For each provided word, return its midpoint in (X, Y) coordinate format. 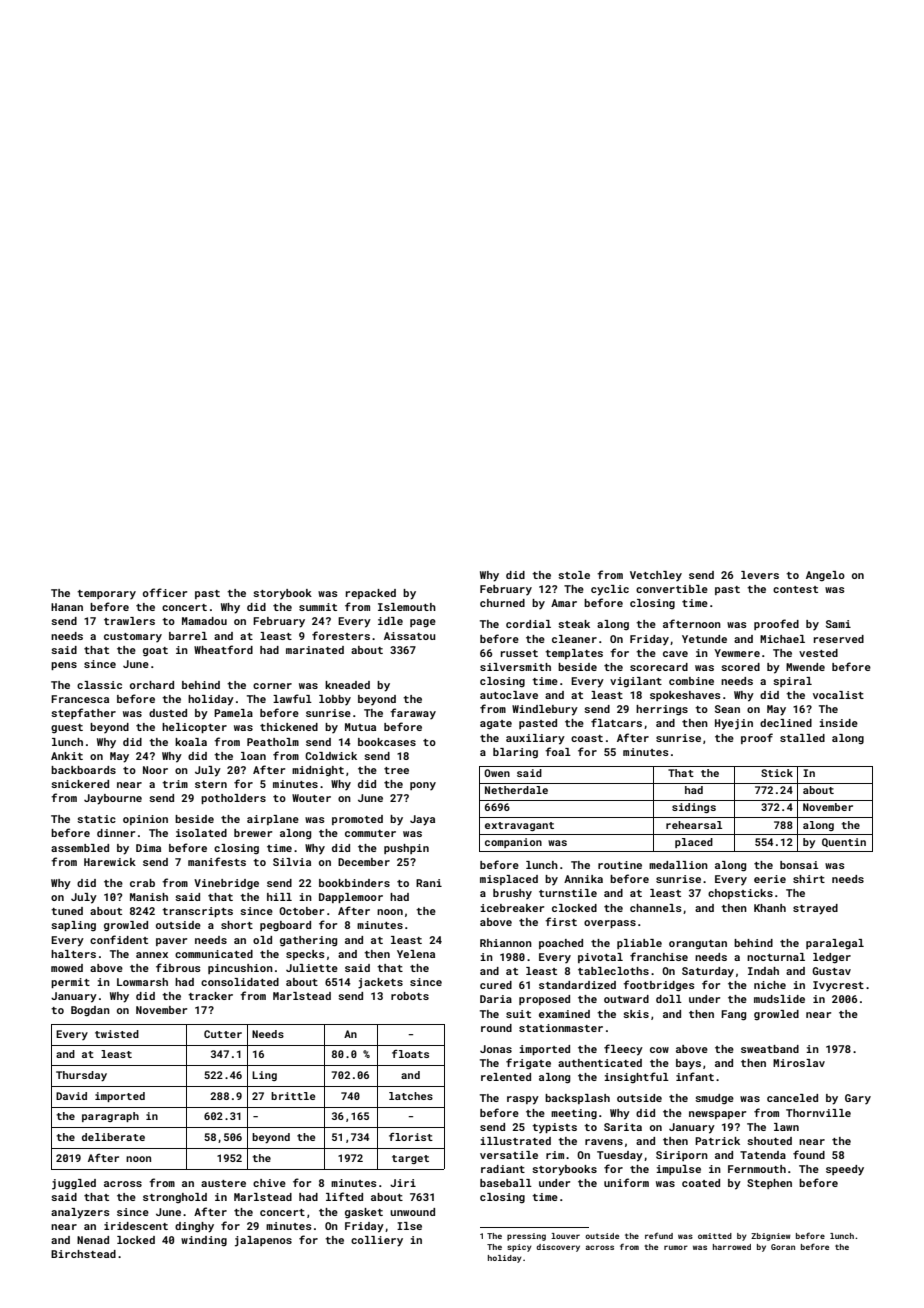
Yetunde (704, 639)
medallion (678, 865)
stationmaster (561, 1028)
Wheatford (223, 649)
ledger (832, 958)
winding (204, 1241)
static (96, 819)
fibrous (178, 967)
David (71, 1096)
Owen (497, 773)
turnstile (568, 893)
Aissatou (409, 636)
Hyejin (734, 724)
